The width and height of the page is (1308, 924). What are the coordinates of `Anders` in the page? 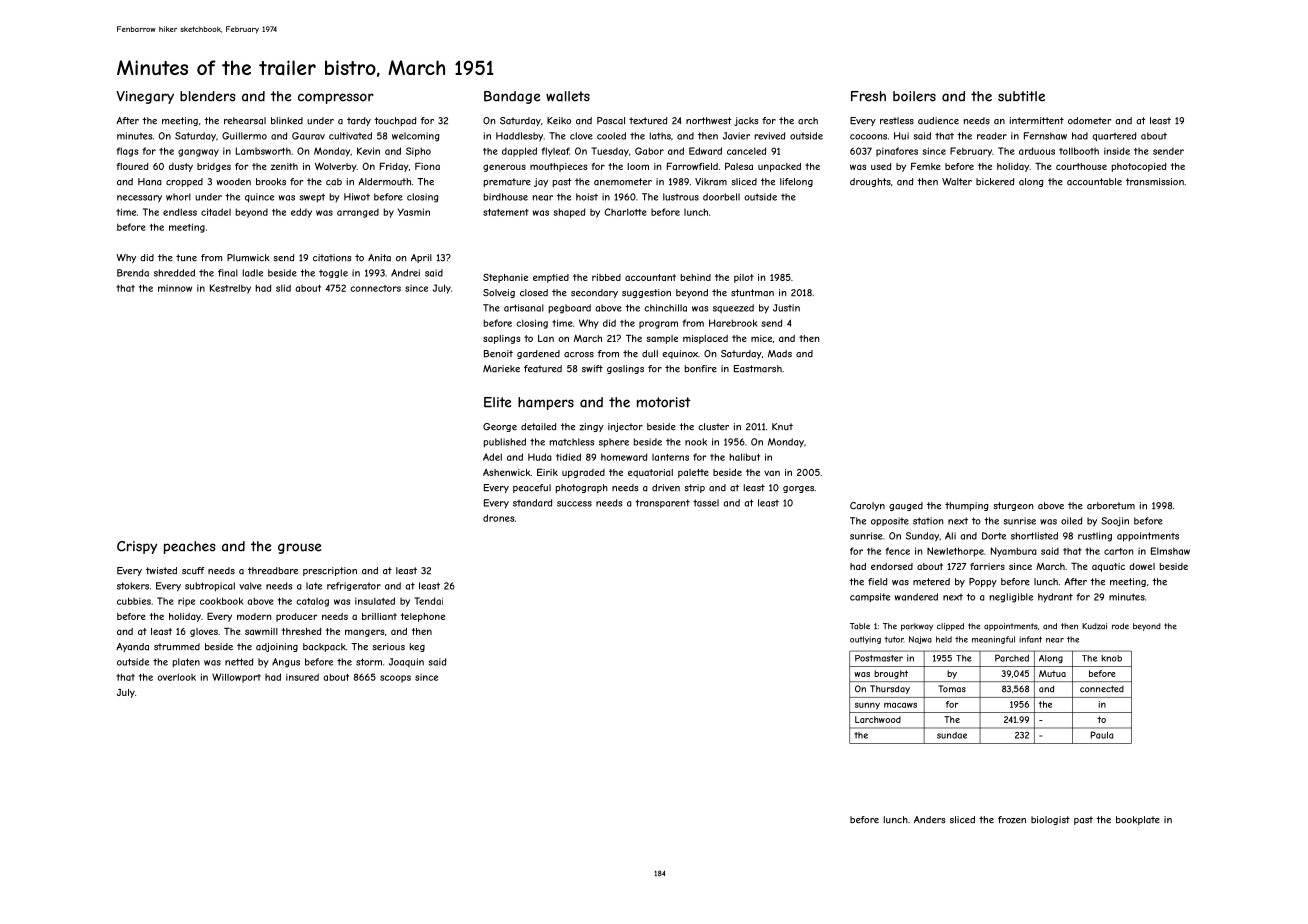 It's located at (929, 820).
